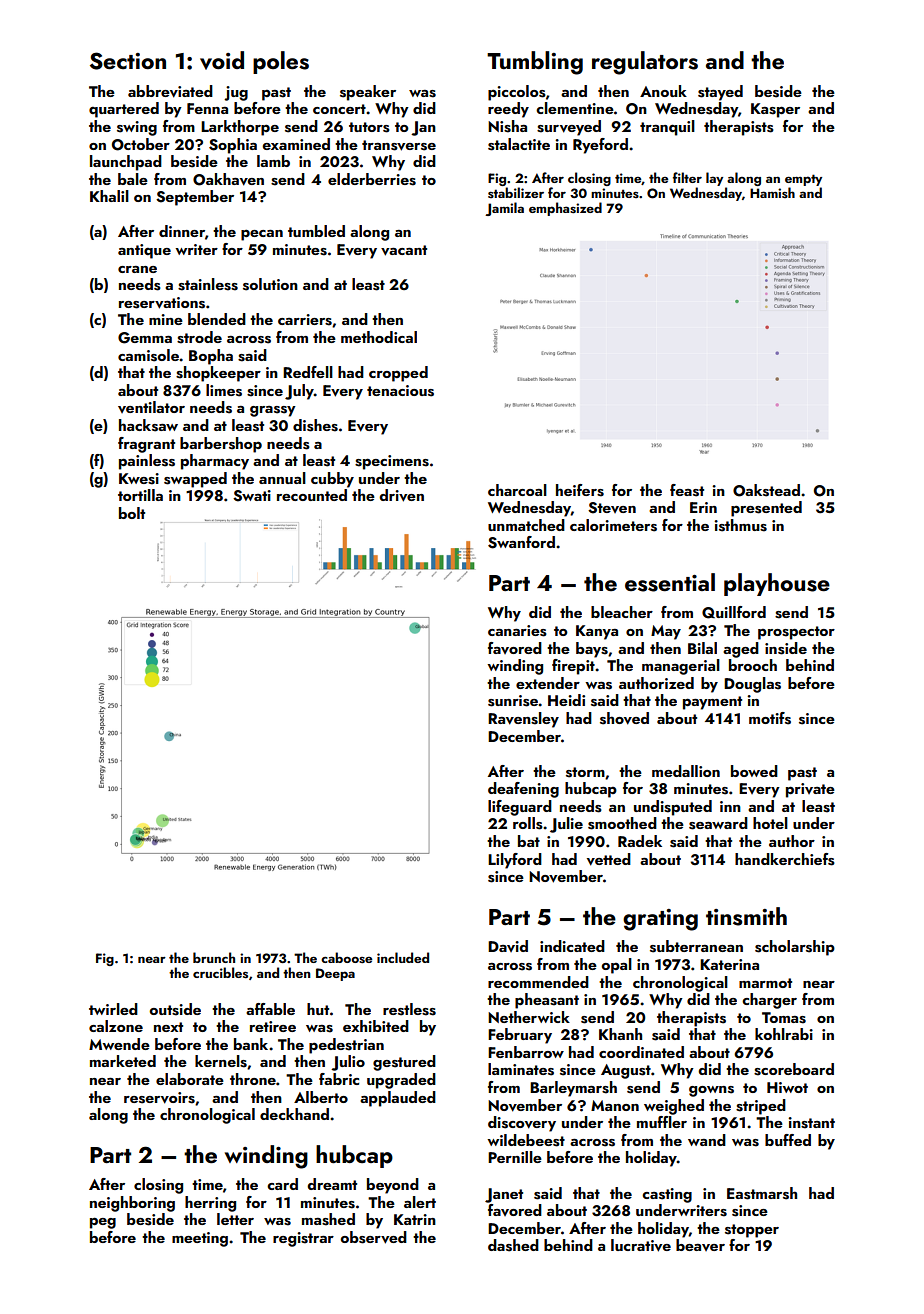 This screenshot has height=1314, width=924. What do you see at coordinates (720, 93) in the screenshot?
I see `stayed` at bounding box center [720, 93].
